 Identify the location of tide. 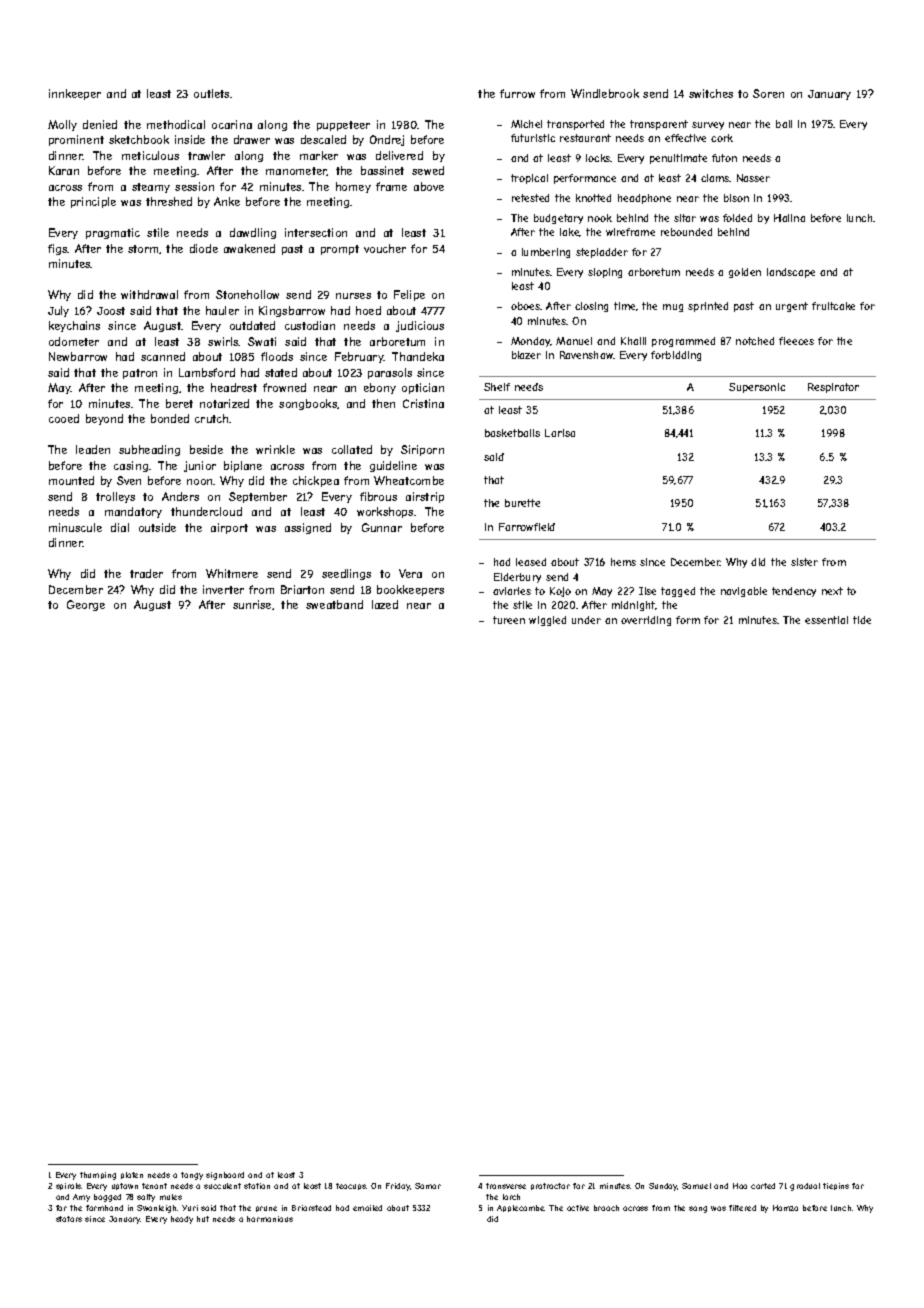
(862, 620).
